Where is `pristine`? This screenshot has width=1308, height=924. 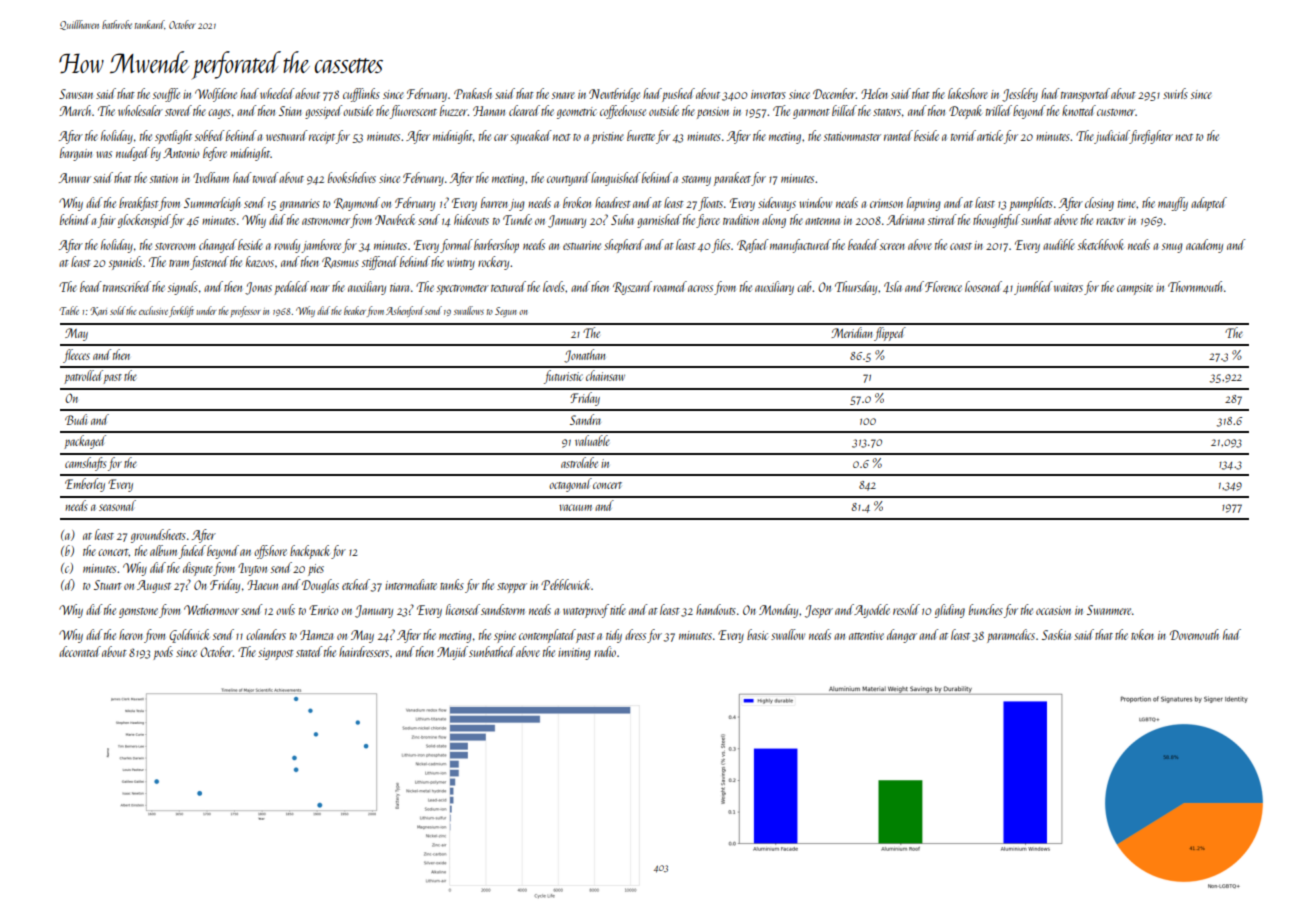
pristine is located at coordinates (608, 138).
